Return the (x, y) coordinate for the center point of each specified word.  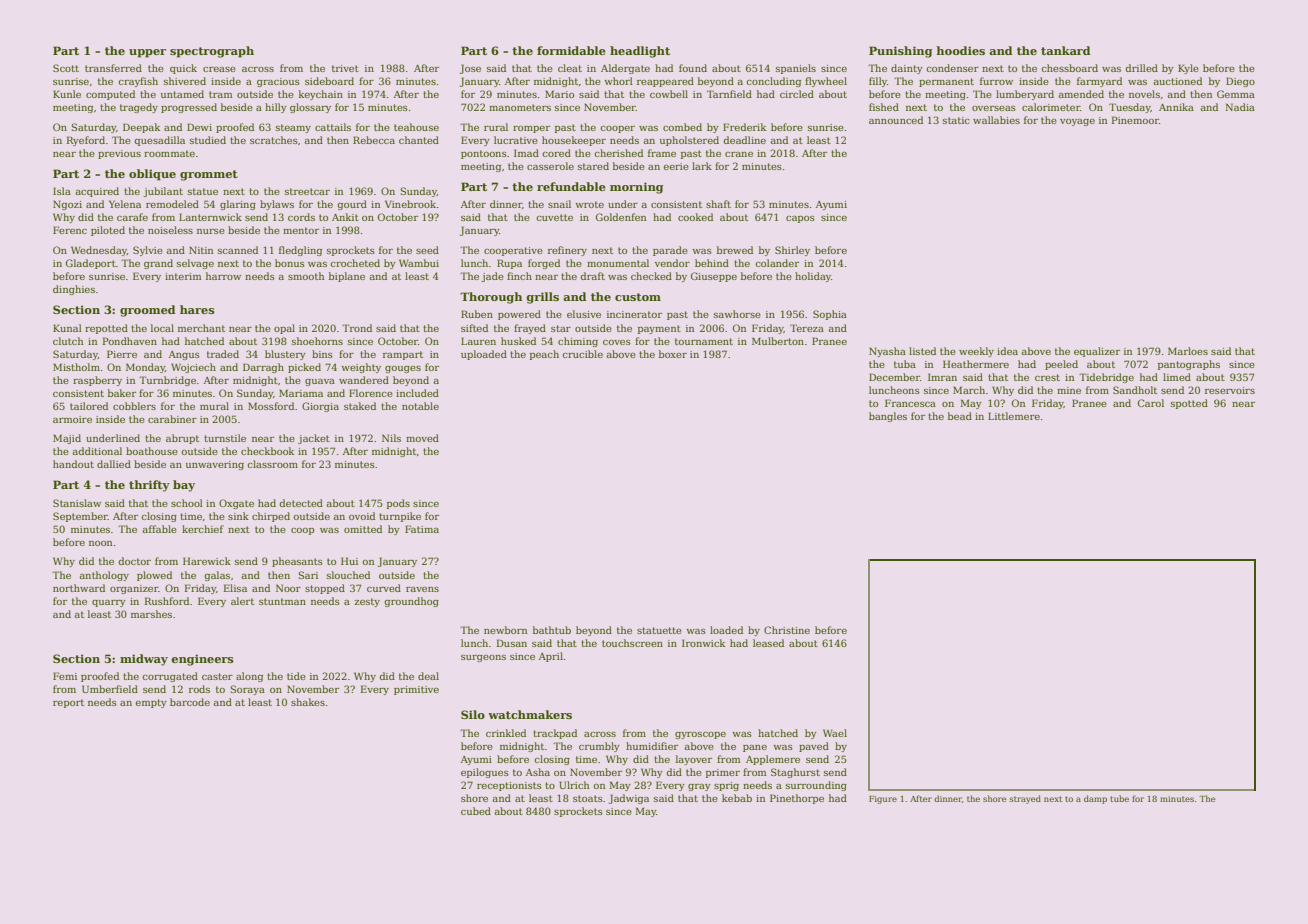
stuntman (282, 601)
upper (147, 53)
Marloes (1188, 351)
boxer (673, 354)
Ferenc (70, 230)
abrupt (182, 439)
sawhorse (737, 314)
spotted (1189, 404)
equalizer (1097, 352)
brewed (735, 250)
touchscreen (632, 643)
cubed (476, 811)
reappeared (665, 82)
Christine (787, 630)
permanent (946, 82)
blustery (285, 355)
